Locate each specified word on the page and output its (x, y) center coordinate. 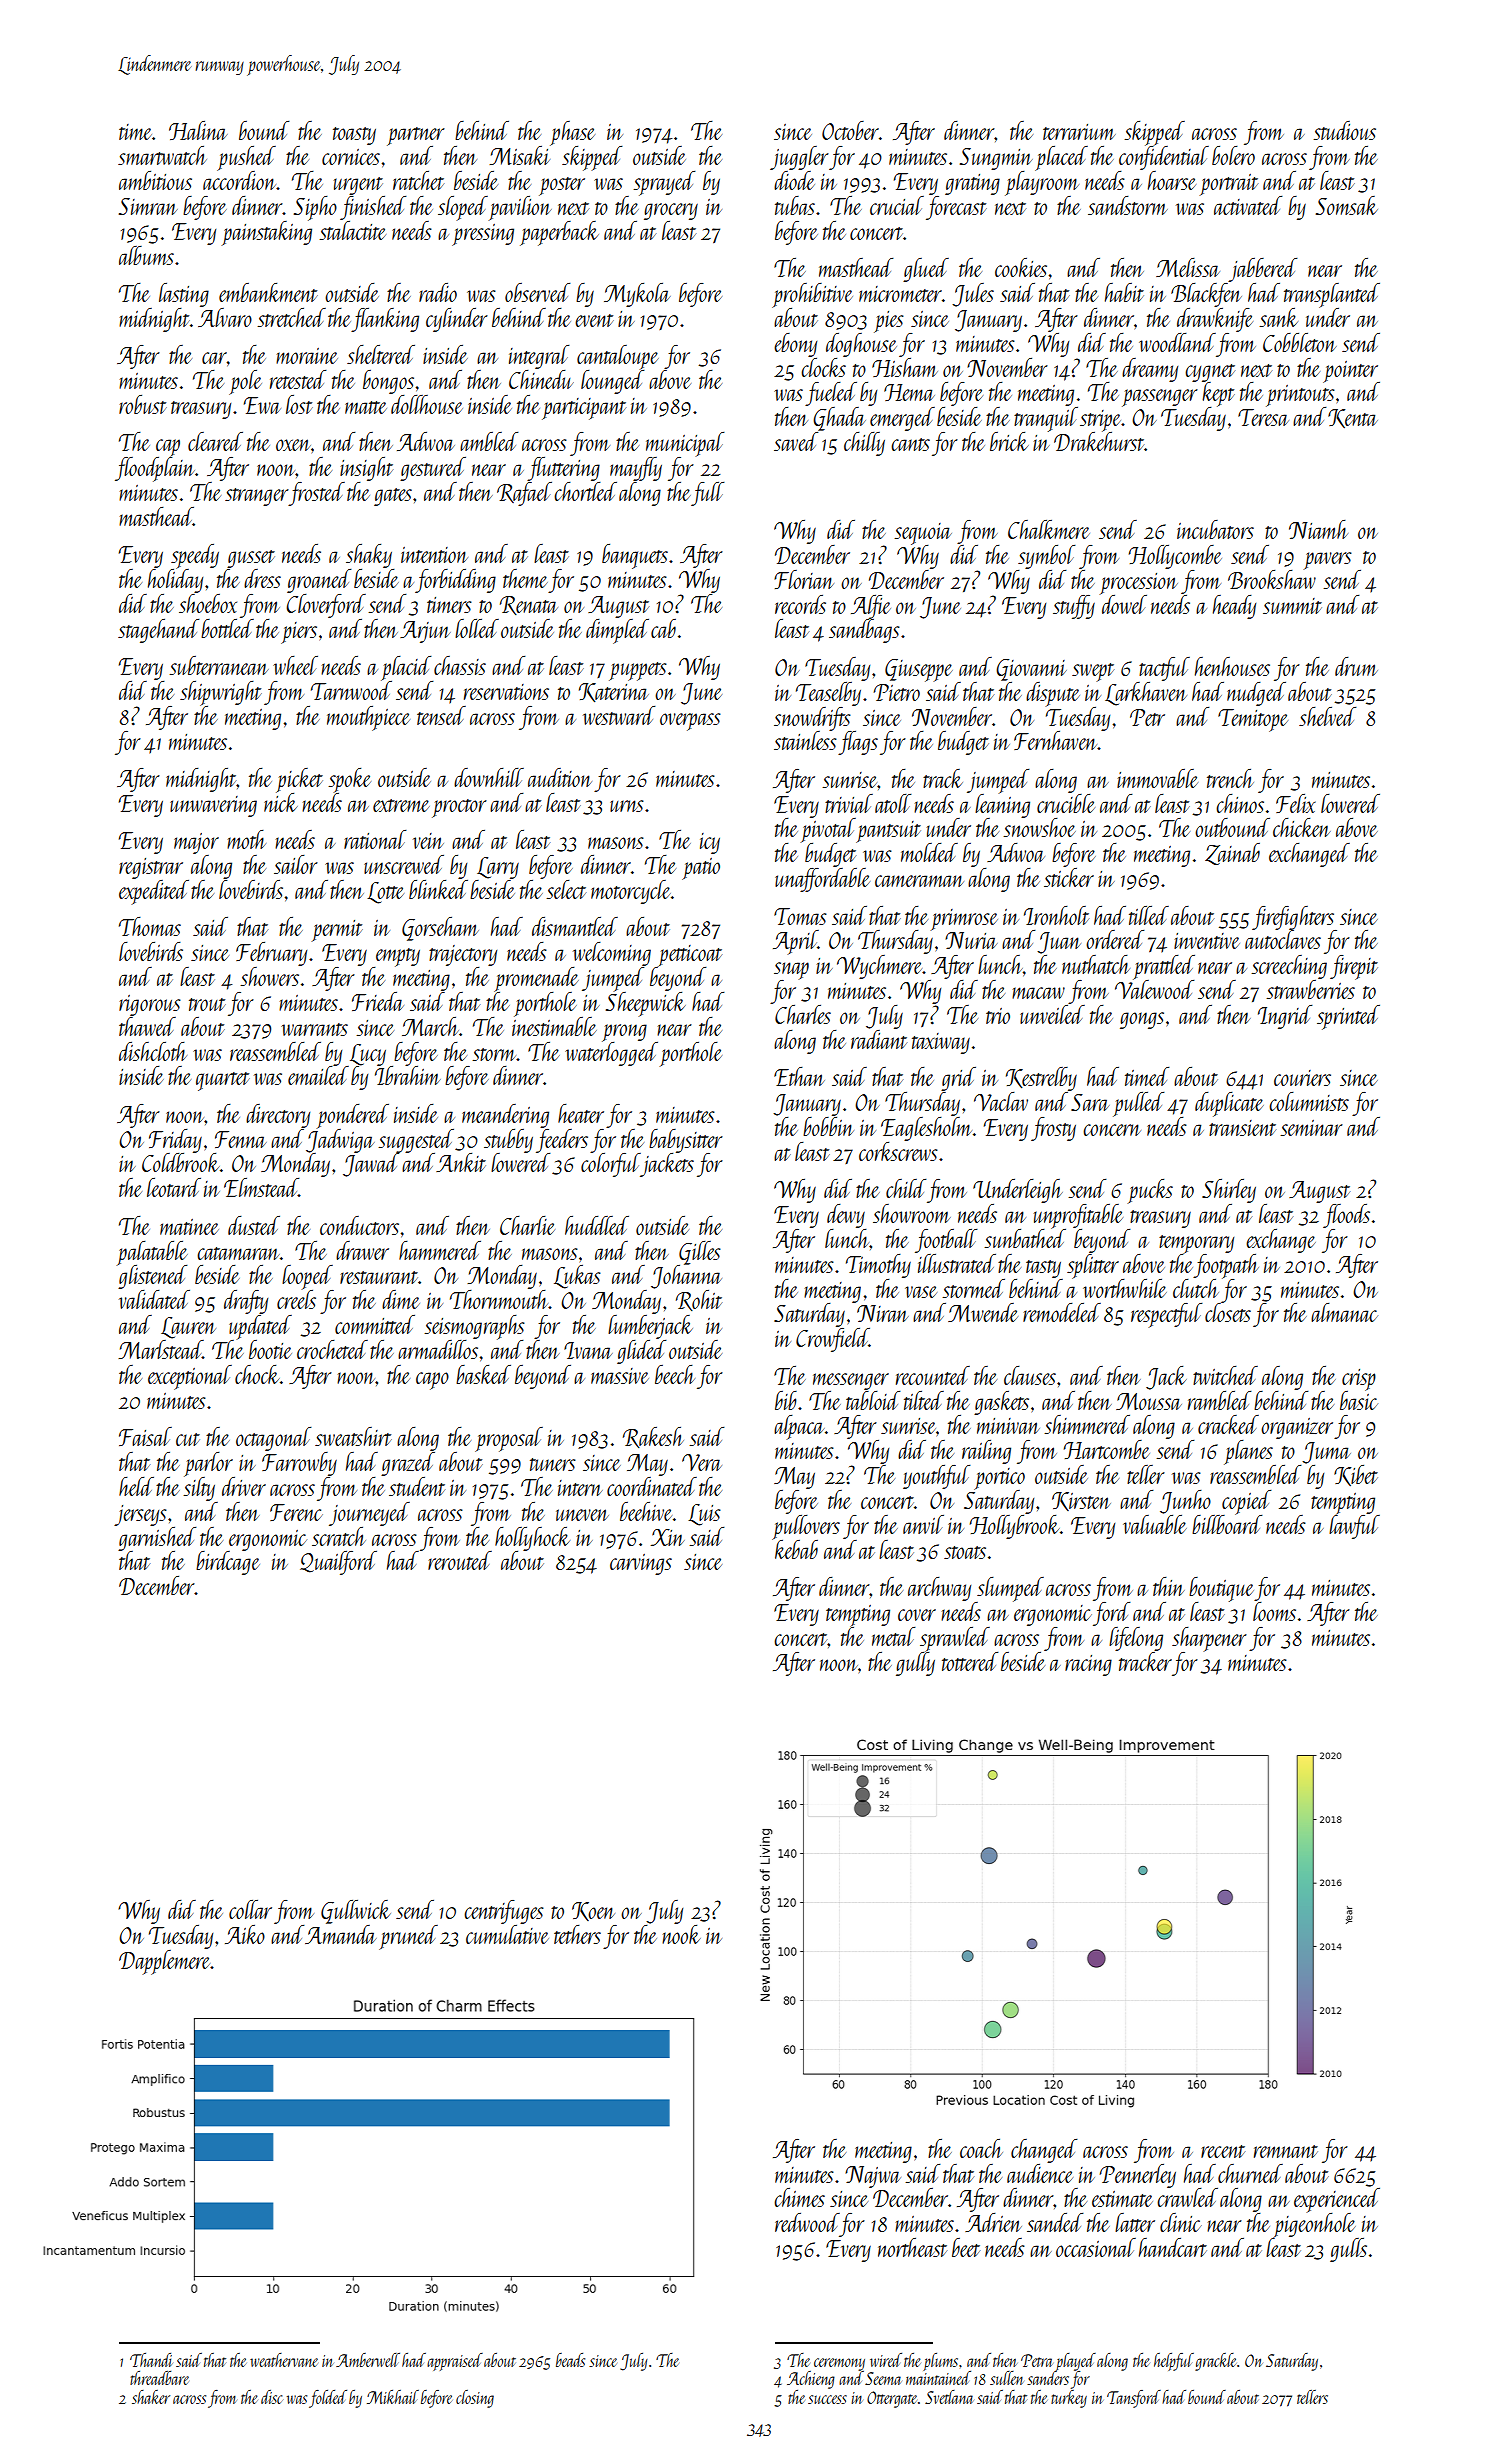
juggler (799, 158)
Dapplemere (165, 1962)
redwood (807, 2222)
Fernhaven (1056, 740)
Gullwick (356, 1912)
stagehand (158, 631)
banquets (635, 556)
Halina (198, 130)
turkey (1069, 2399)
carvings (641, 1564)
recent (1223, 2151)
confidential (1164, 158)
